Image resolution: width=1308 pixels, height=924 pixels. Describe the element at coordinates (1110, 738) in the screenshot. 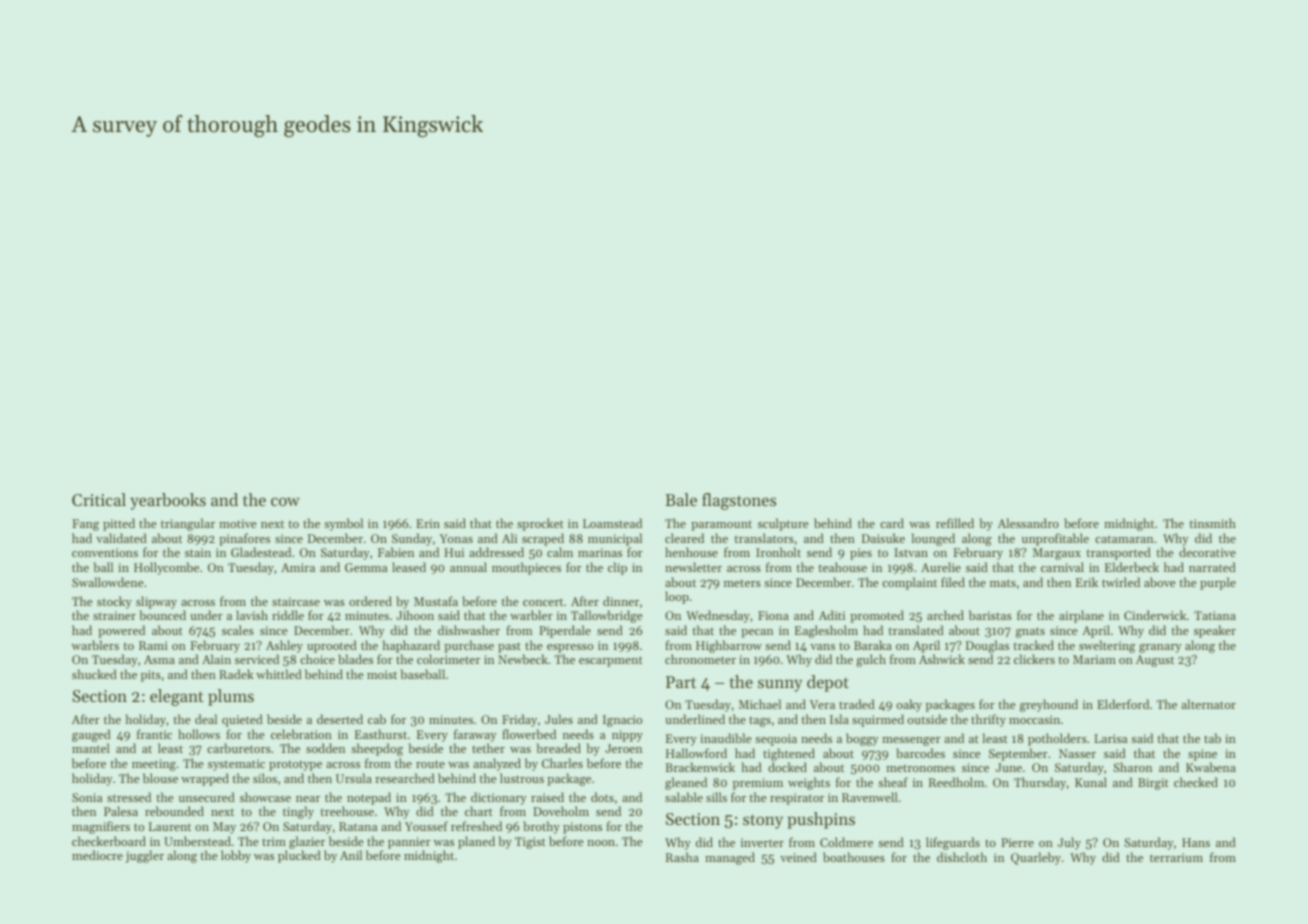

I see `Larisa` at that location.
